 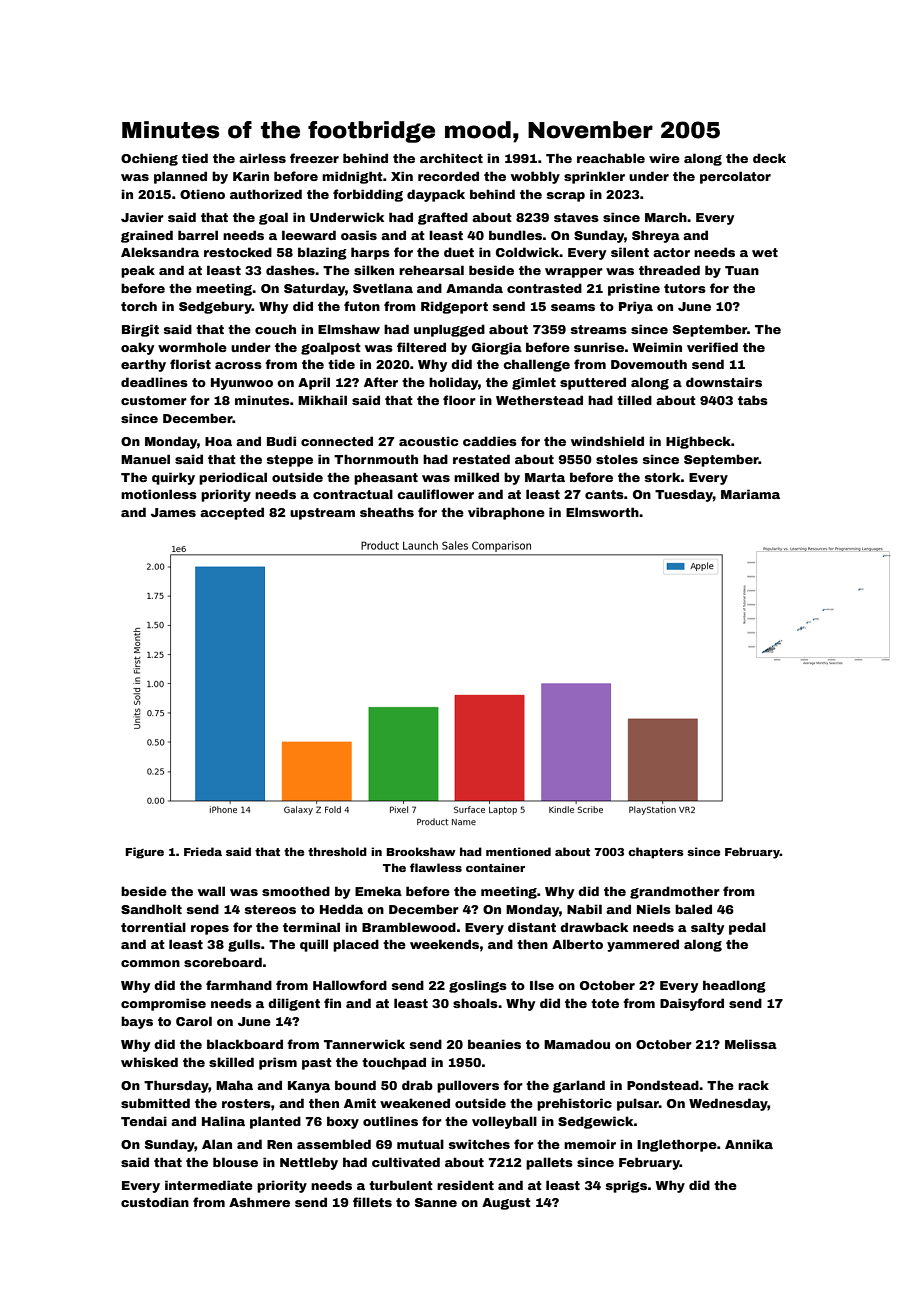 What do you see at coordinates (435, 494) in the document?
I see `cauliflower` at bounding box center [435, 494].
